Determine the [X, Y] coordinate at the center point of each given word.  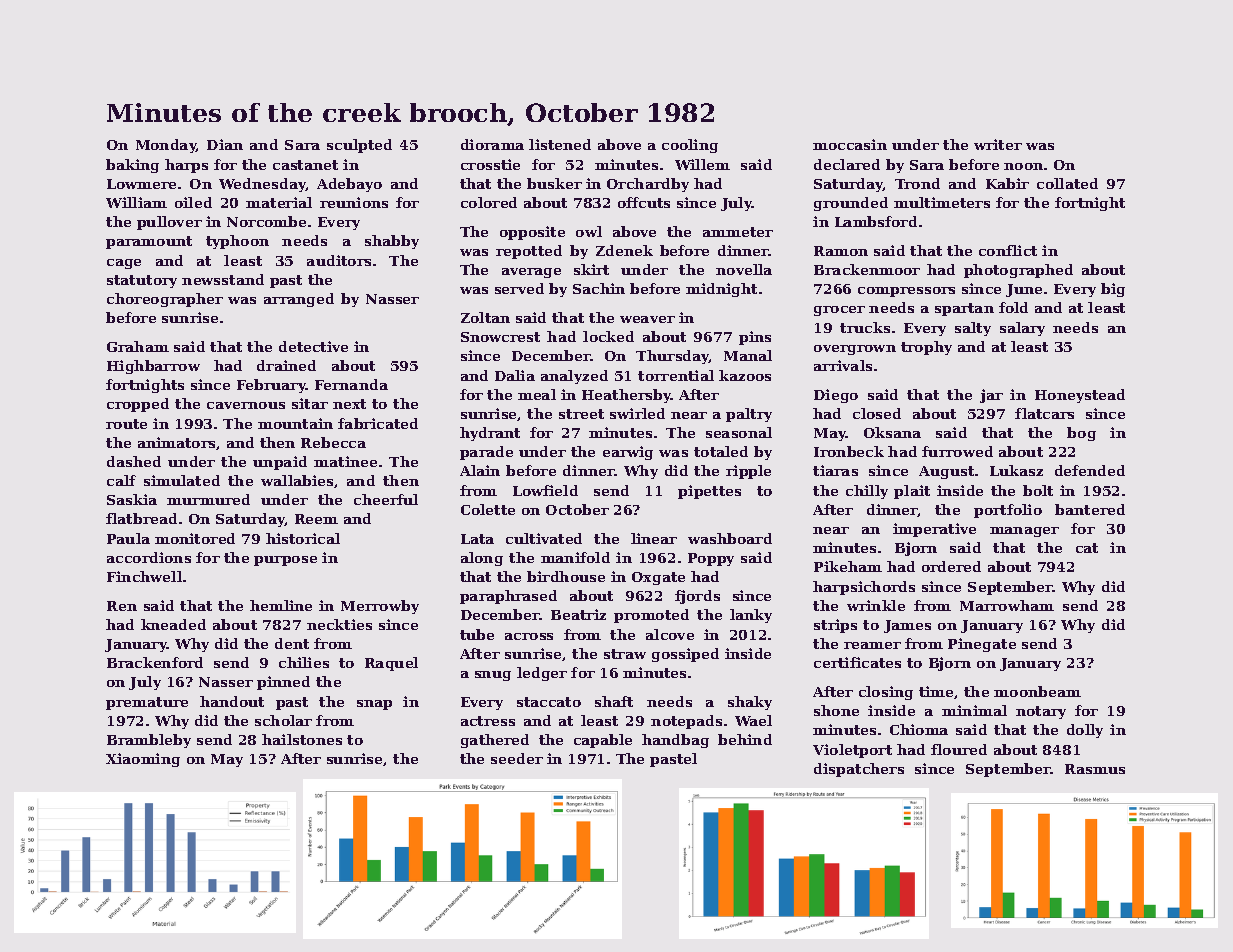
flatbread [141, 518]
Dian [225, 144]
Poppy [711, 559]
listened [560, 144]
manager [1024, 532]
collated [1067, 183]
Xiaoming [143, 760]
